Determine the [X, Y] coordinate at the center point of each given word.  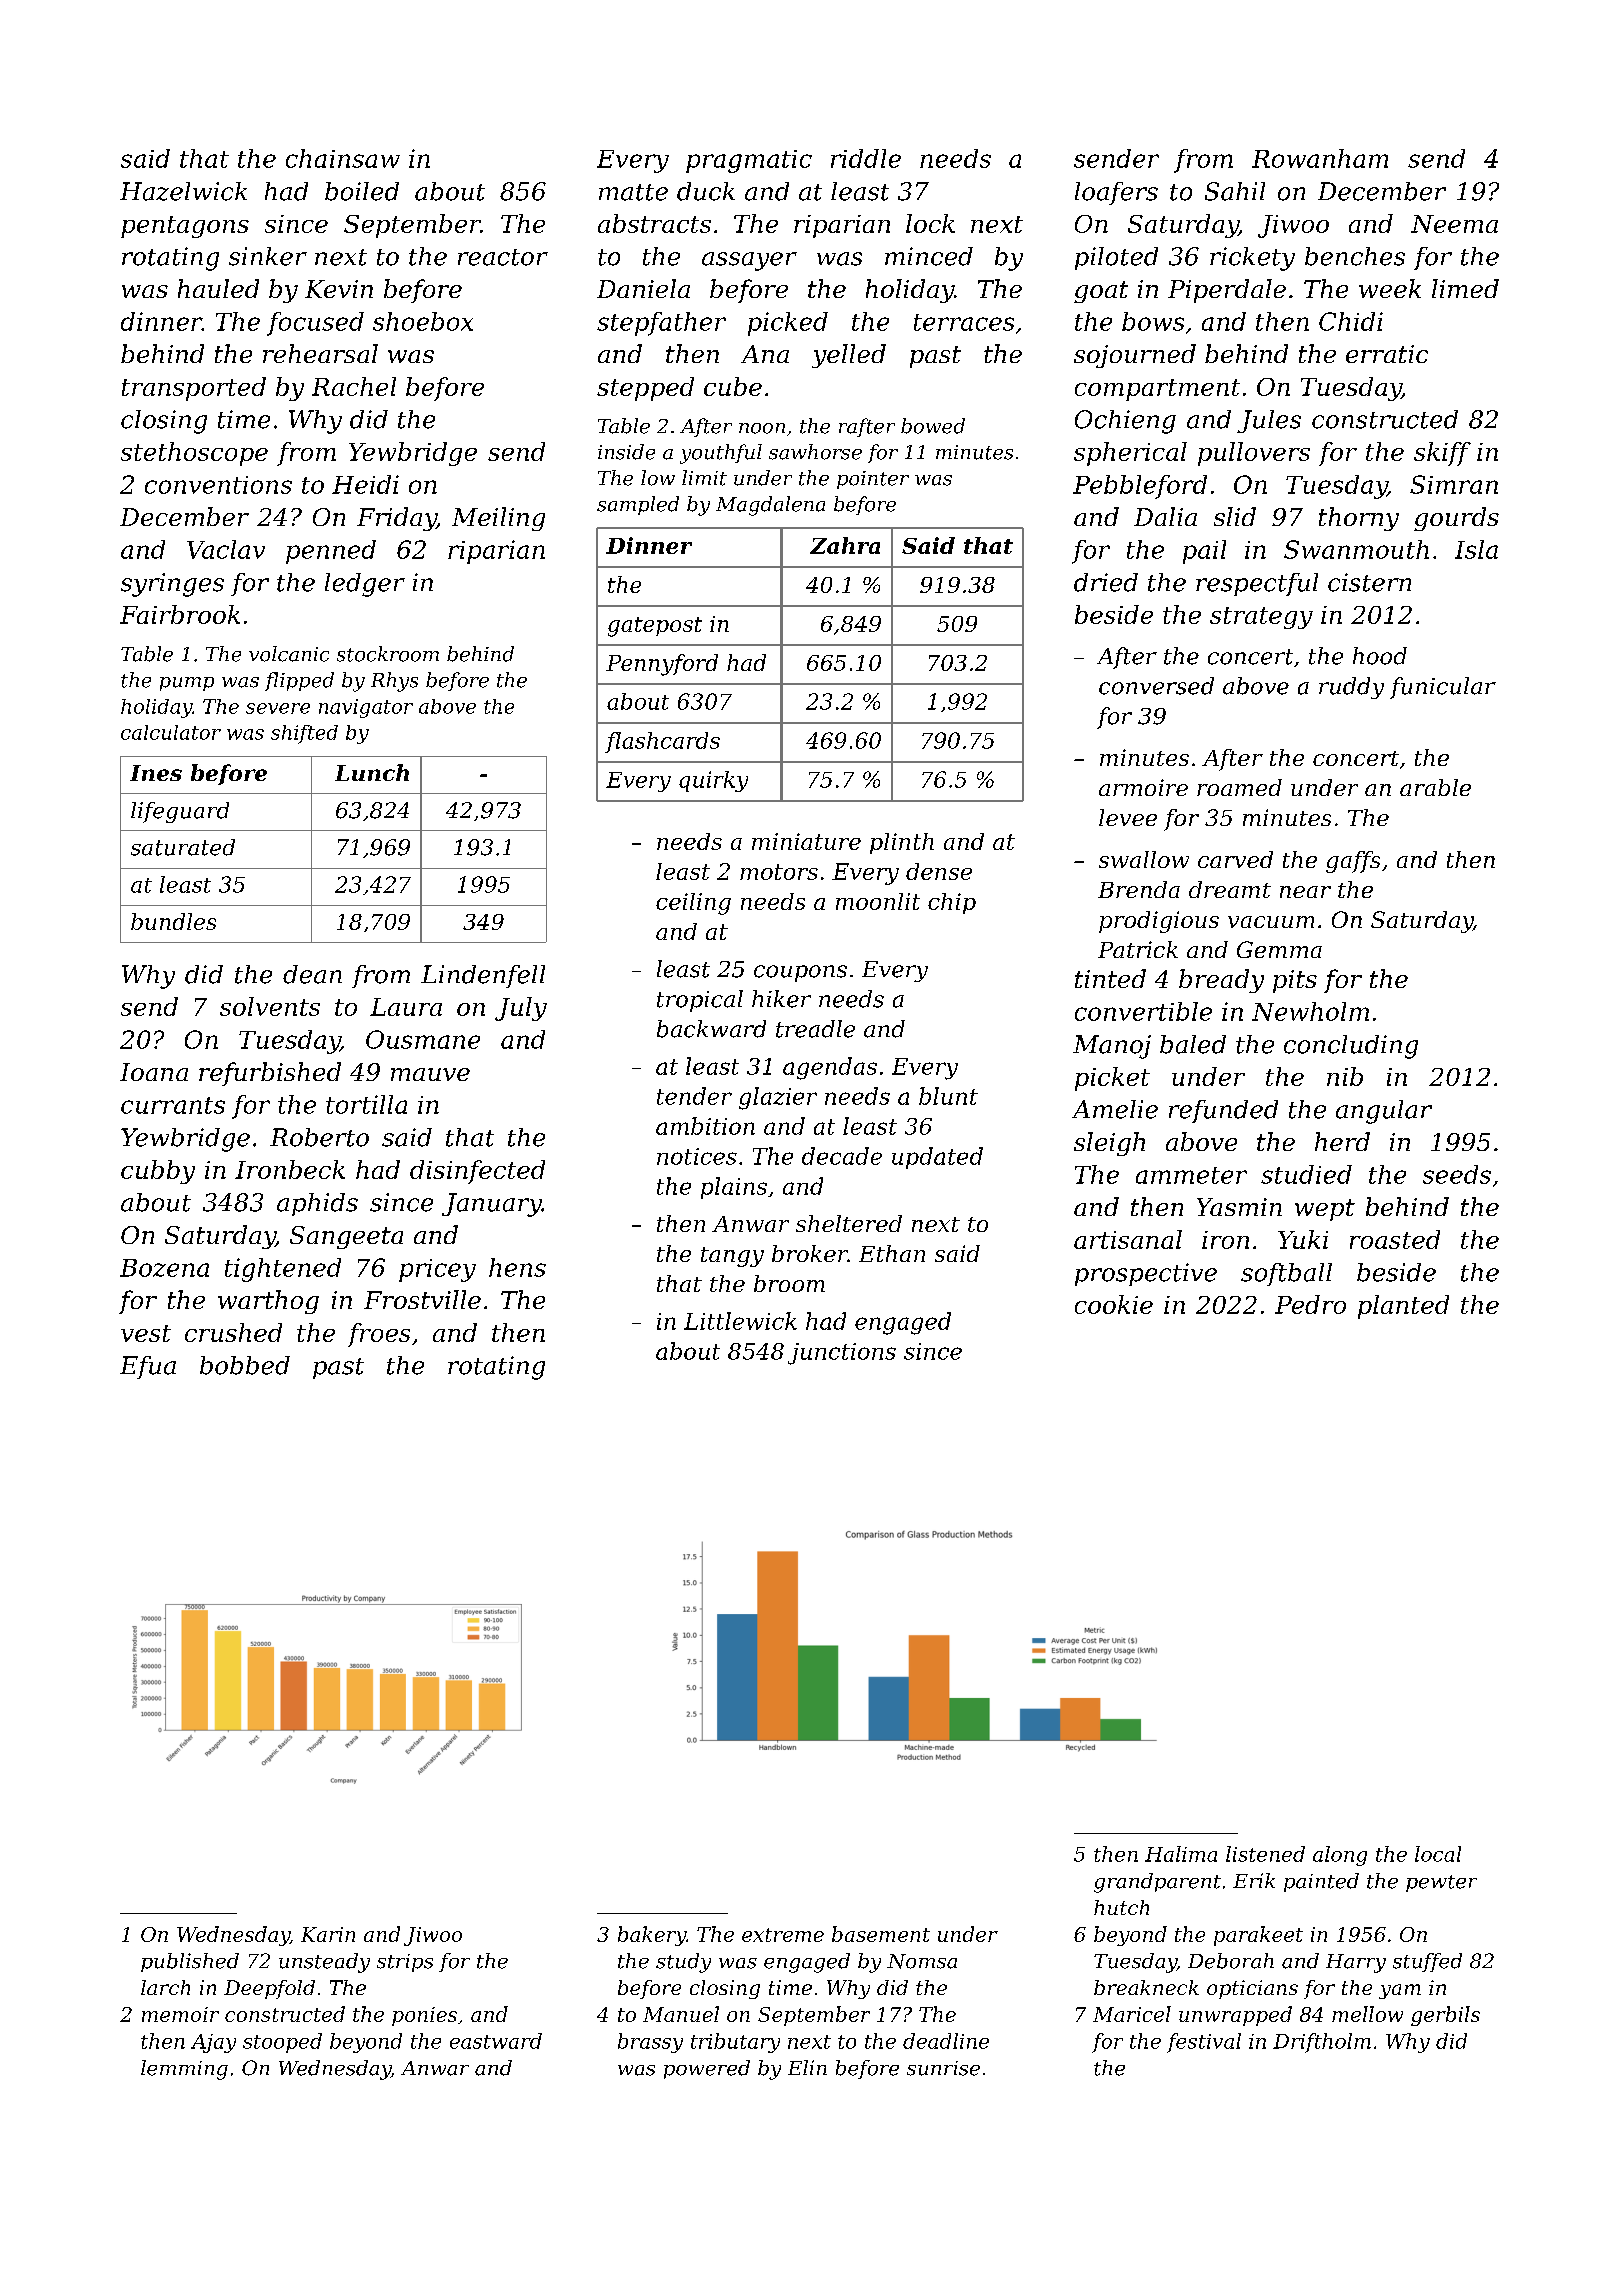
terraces [964, 322]
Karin [328, 1934]
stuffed [1427, 1962]
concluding [1351, 1047]
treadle [815, 1029]
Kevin [339, 289]
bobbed [245, 1365]
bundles [173, 921]
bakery [652, 1936]
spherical [1130, 454]
